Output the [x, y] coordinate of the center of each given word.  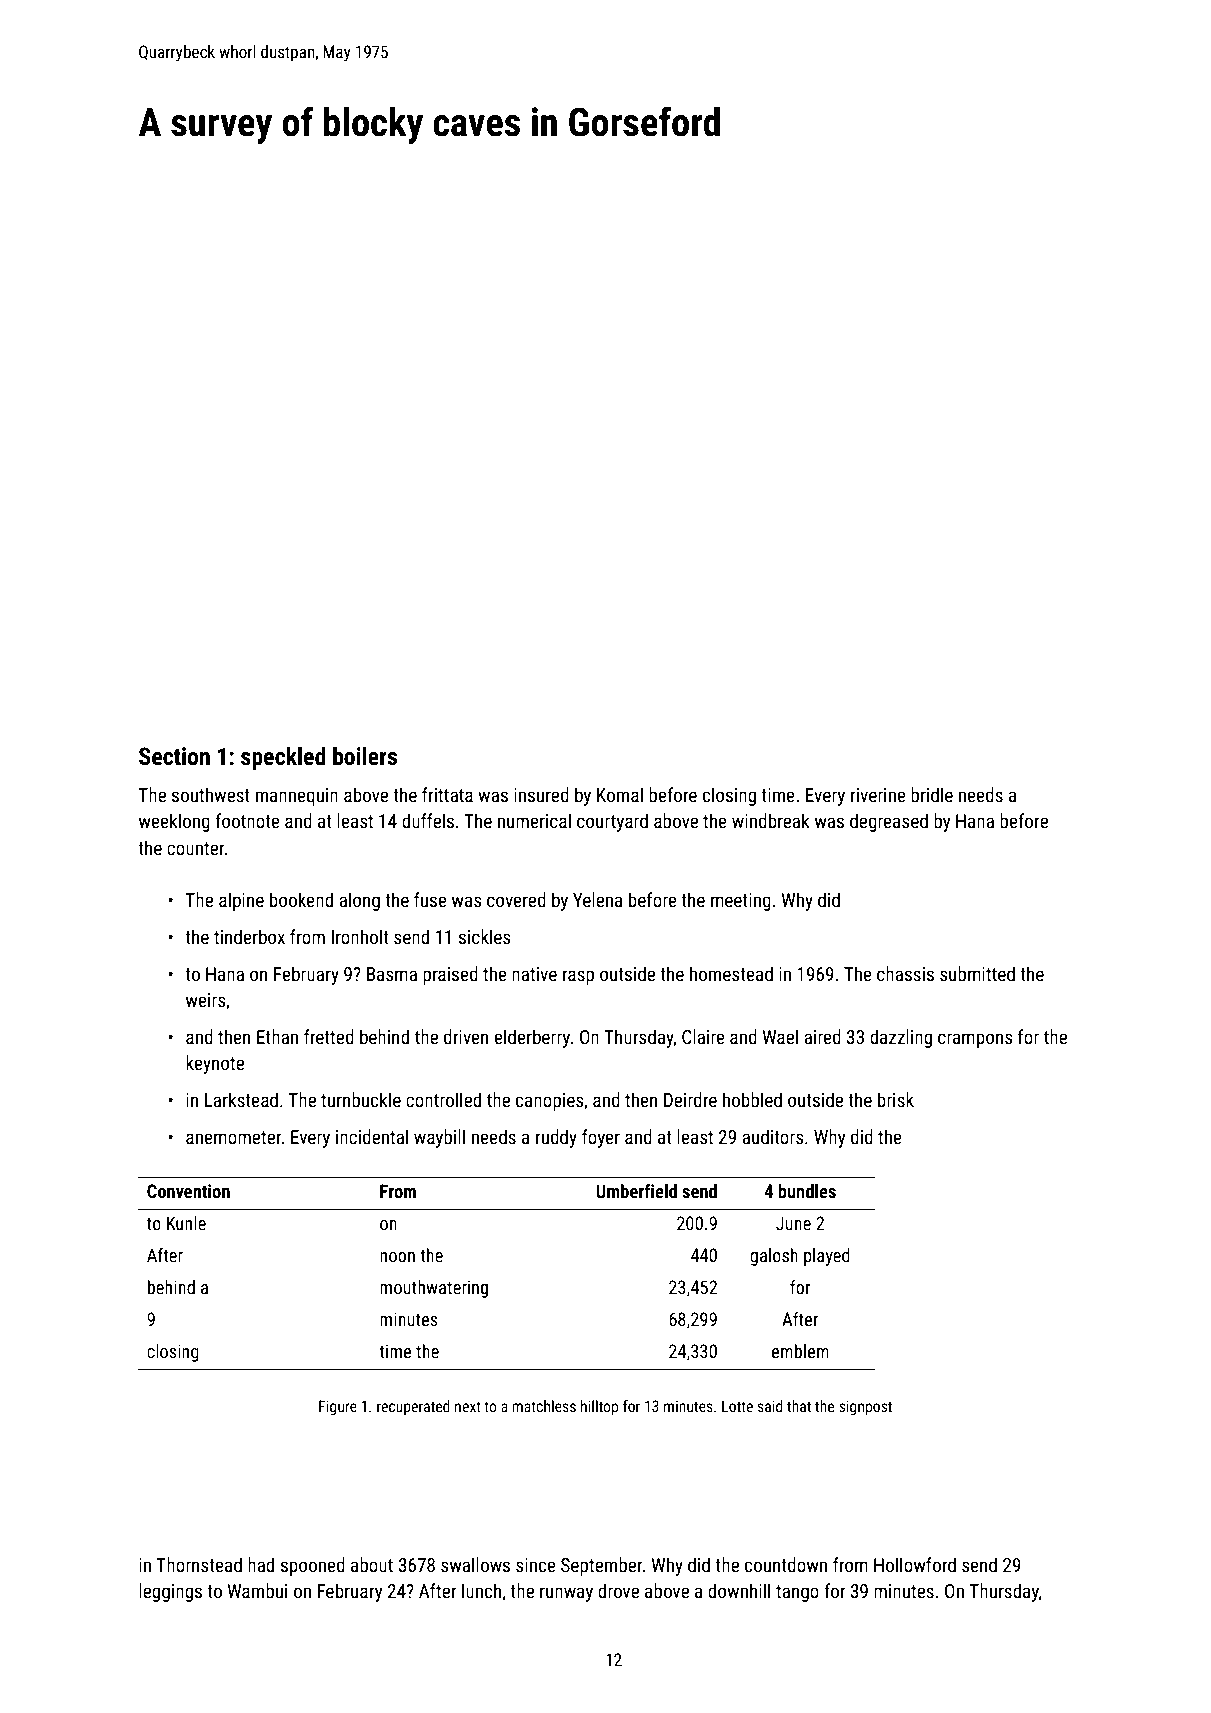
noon [397, 1257]
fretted [329, 1036]
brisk [896, 1099]
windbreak [771, 820]
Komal [620, 794]
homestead [731, 973]
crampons [975, 1040]
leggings [170, 1592]
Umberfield [636, 1191]
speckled [283, 758]
